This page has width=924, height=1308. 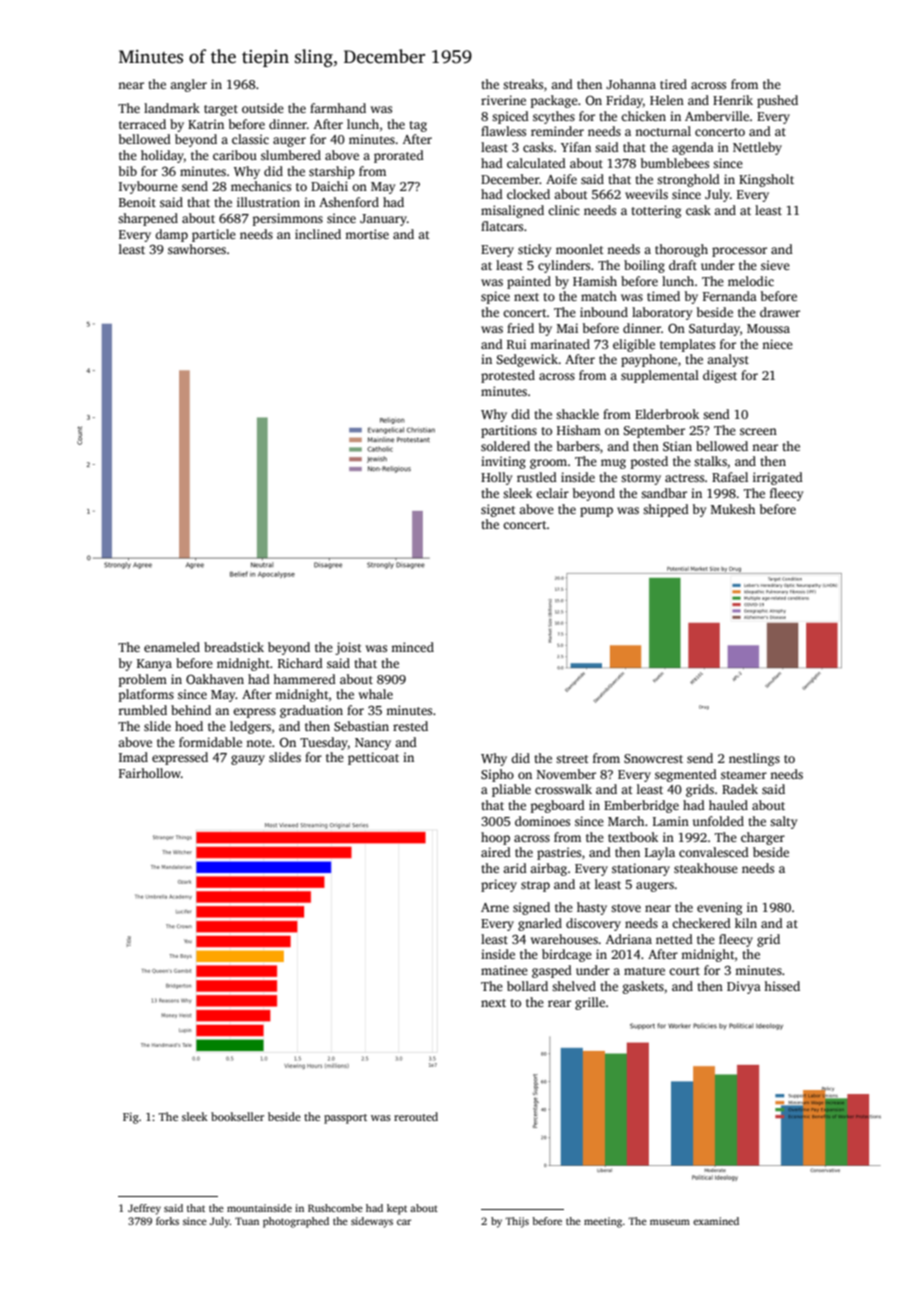 What do you see at coordinates (730, 477) in the page?
I see `Rafael` at bounding box center [730, 477].
